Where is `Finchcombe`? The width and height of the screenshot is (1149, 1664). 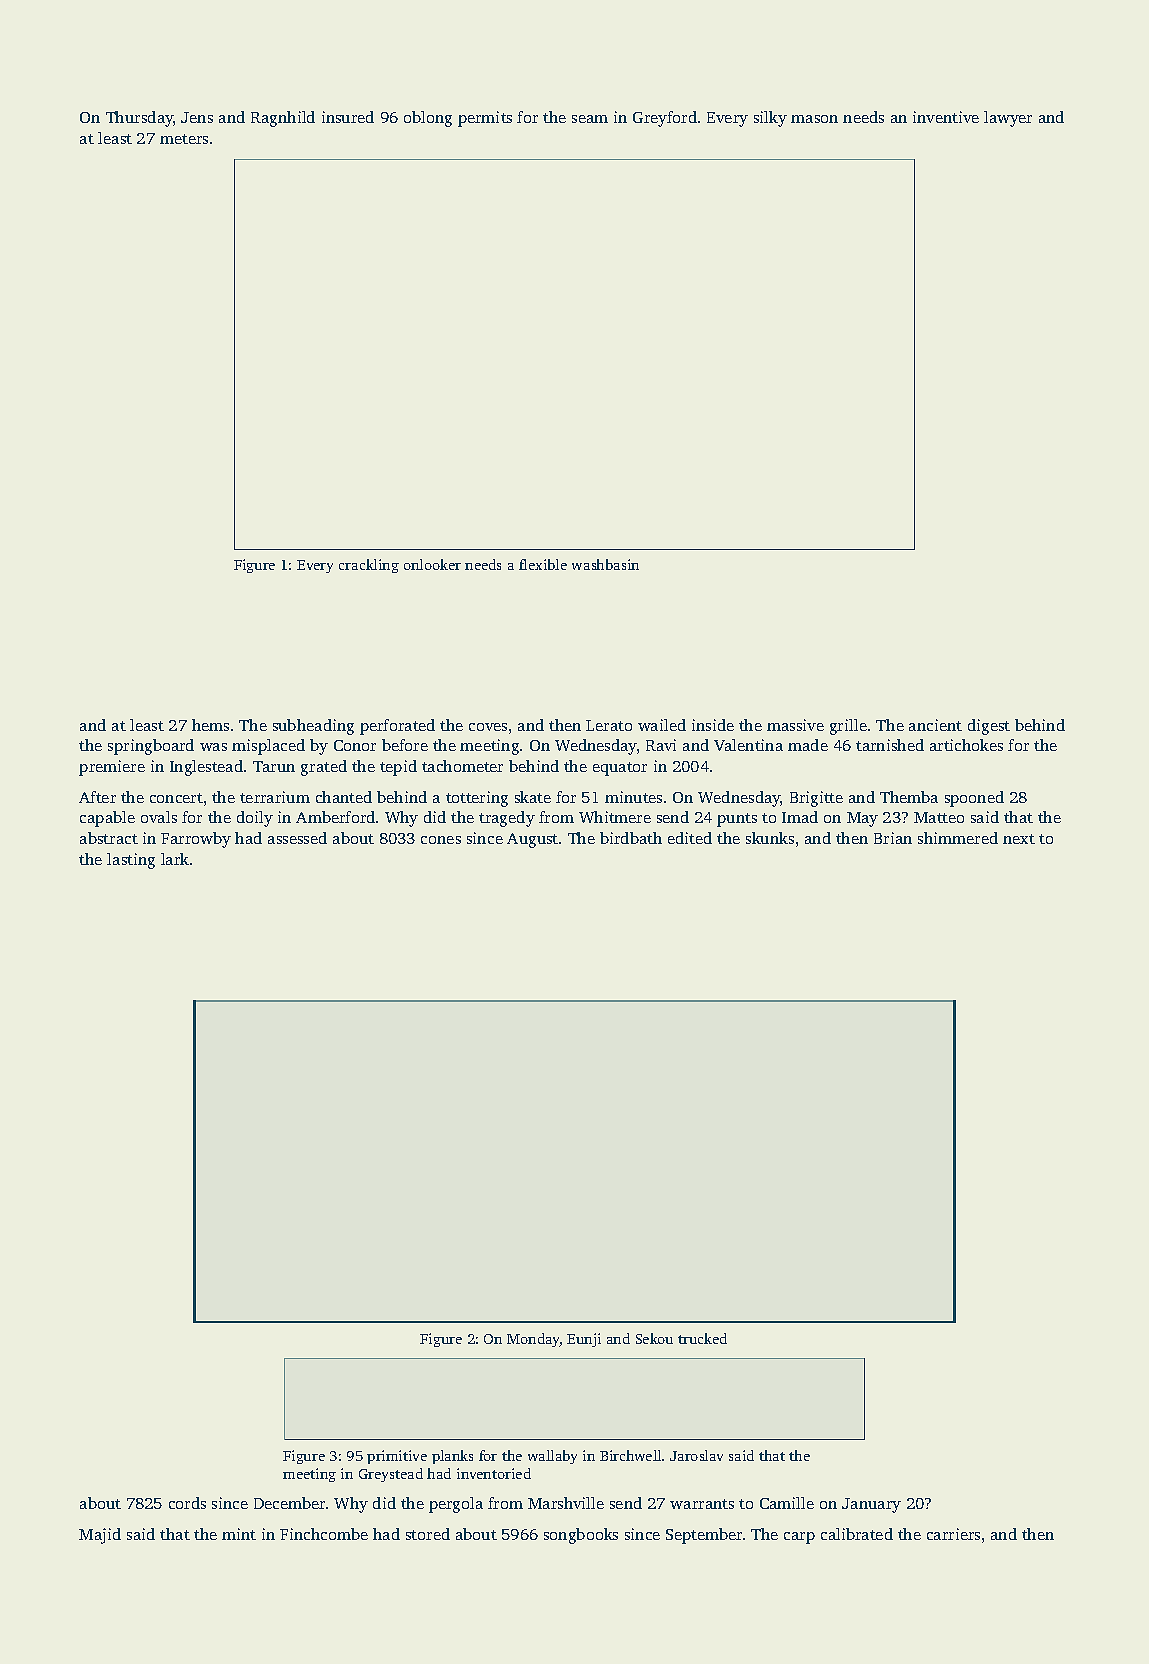
Finchcombe is located at coordinates (324, 1534).
